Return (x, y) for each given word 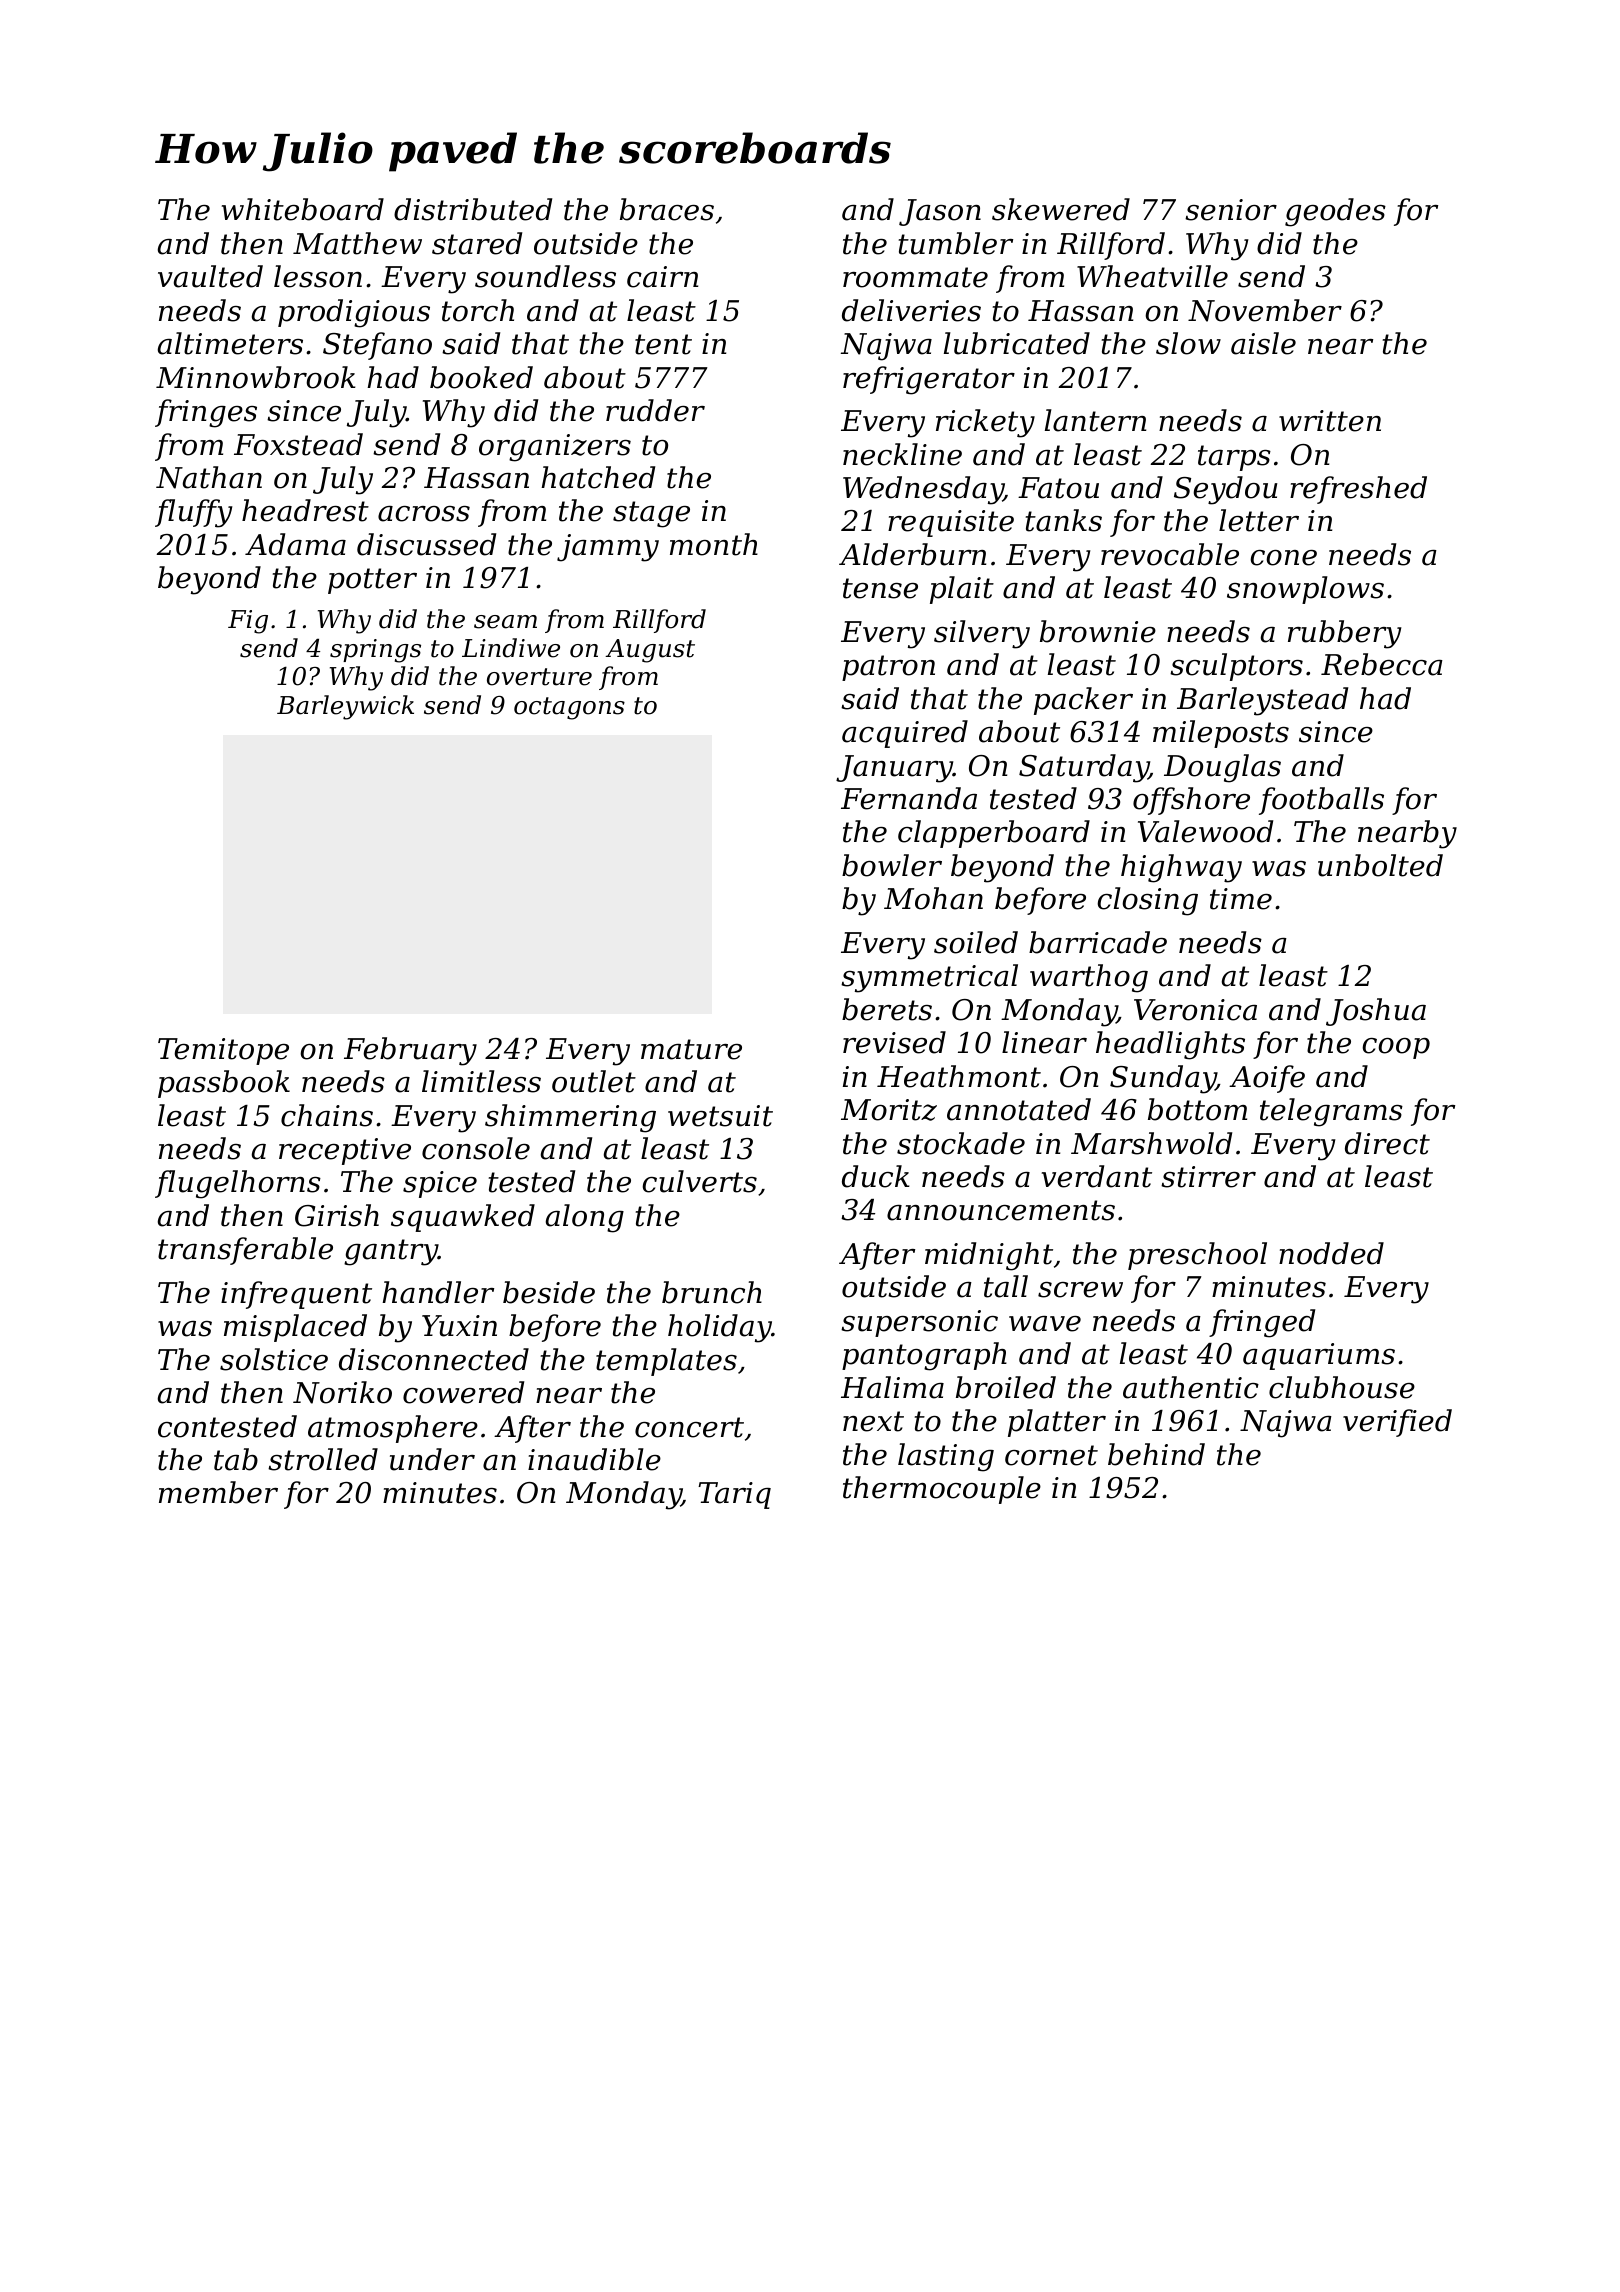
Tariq (734, 1495)
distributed (473, 209)
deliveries (911, 310)
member (218, 1492)
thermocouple (942, 1490)
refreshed (1358, 490)
